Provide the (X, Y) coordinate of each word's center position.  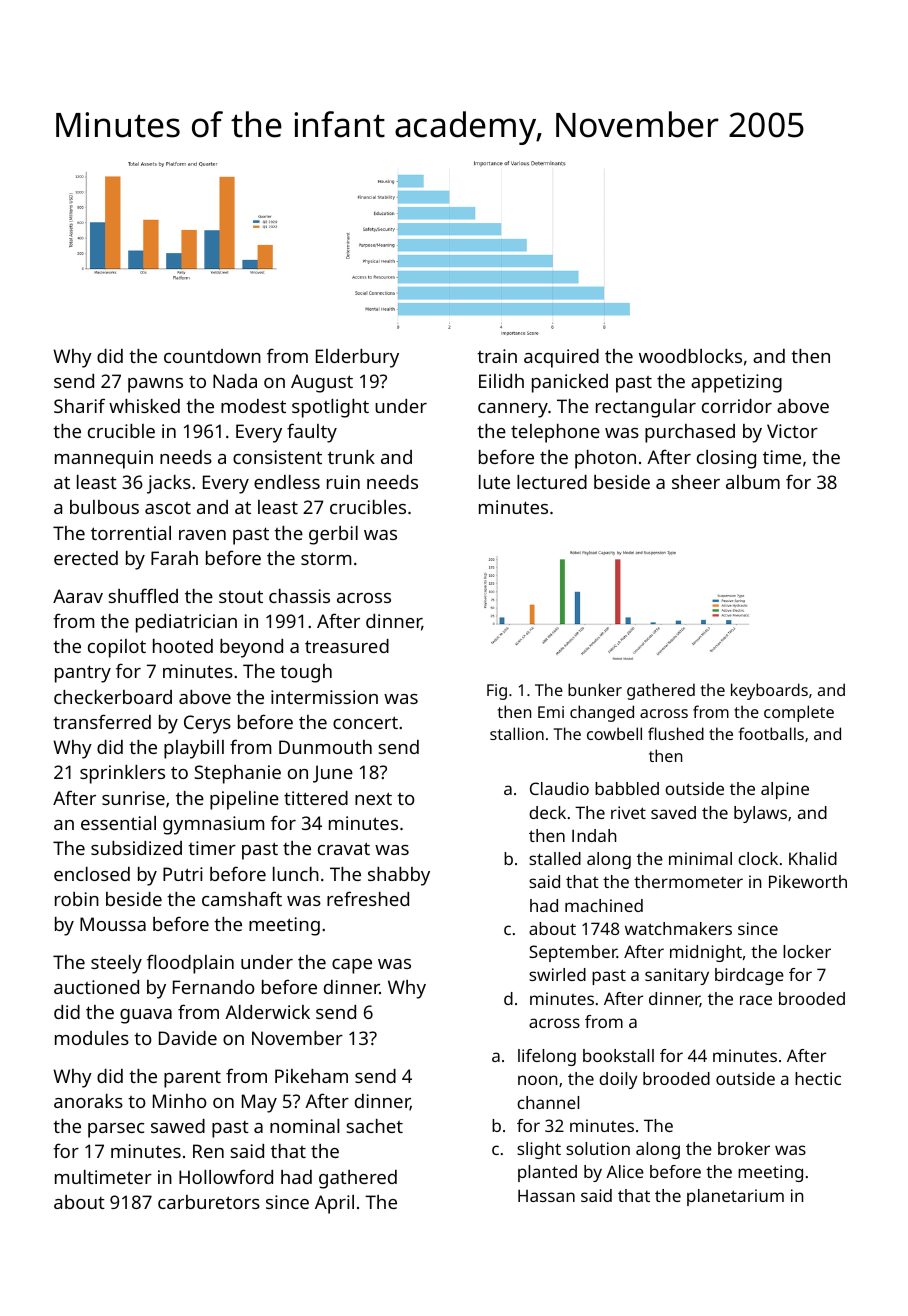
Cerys (207, 724)
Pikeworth (808, 881)
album (753, 482)
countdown (212, 356)
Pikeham (311, 1076)
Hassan (546, 1195)
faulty (312, 433)
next (373, 798)
